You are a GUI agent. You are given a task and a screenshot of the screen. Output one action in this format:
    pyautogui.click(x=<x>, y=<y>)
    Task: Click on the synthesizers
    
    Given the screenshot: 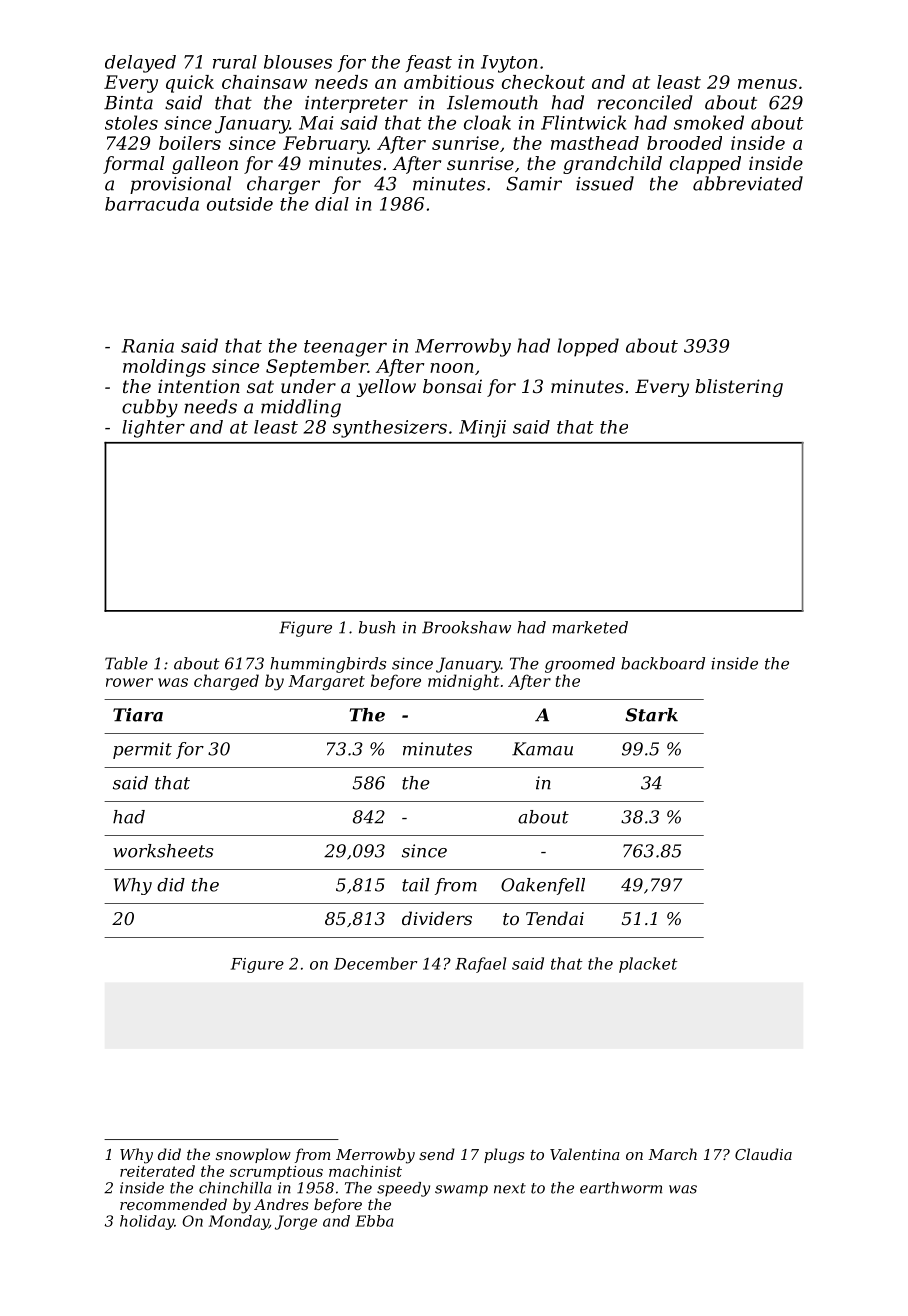 What is the action you would take?
    pyautogui.click(x=390, y=429)
